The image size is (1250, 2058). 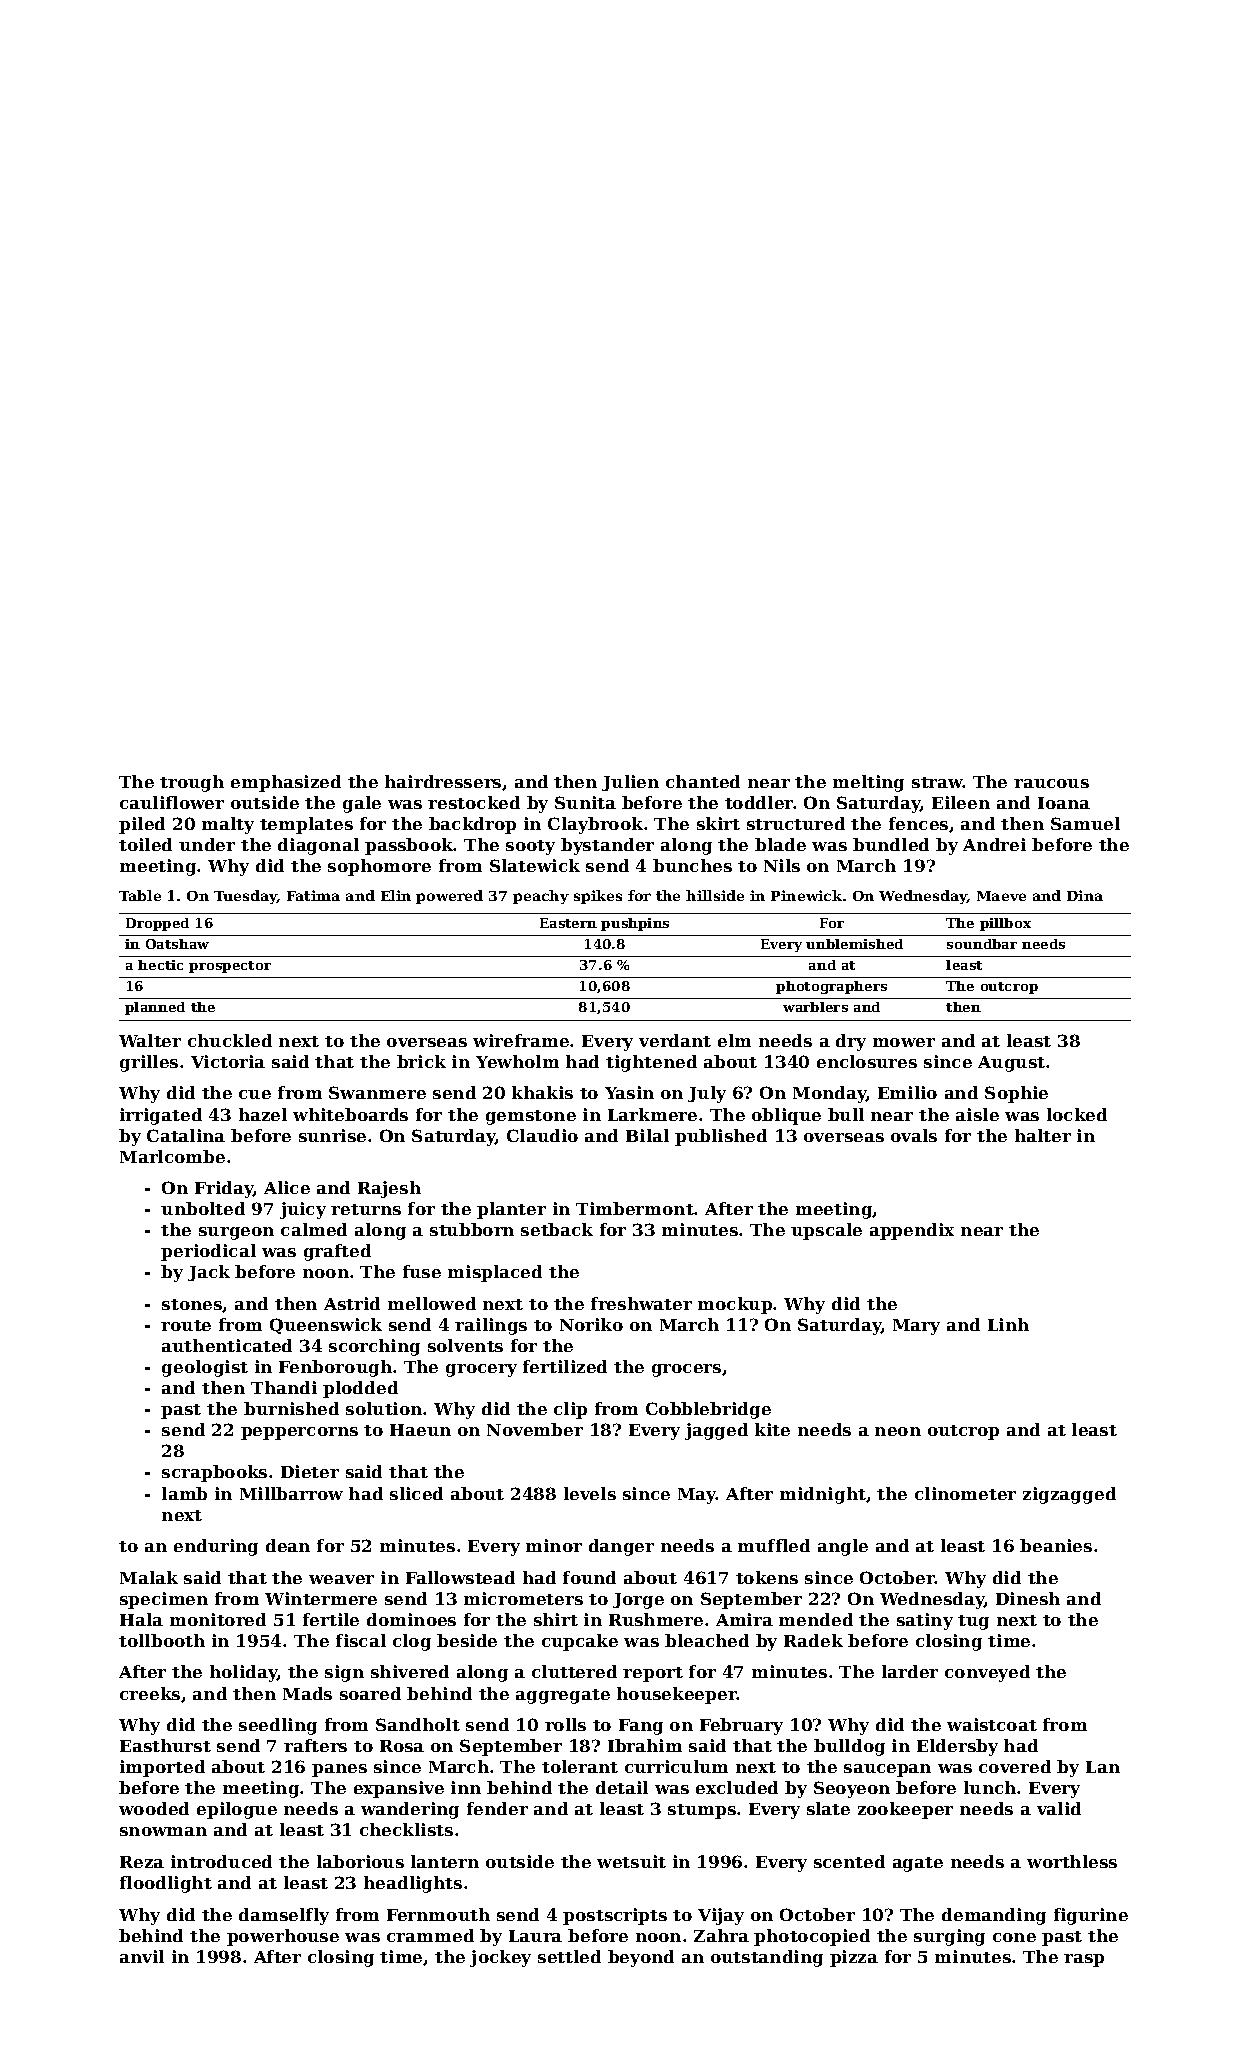 What do you see at coordinates (1008, 1324) in the page?
I see `Linh` at bounding box center [1008, 1324].
